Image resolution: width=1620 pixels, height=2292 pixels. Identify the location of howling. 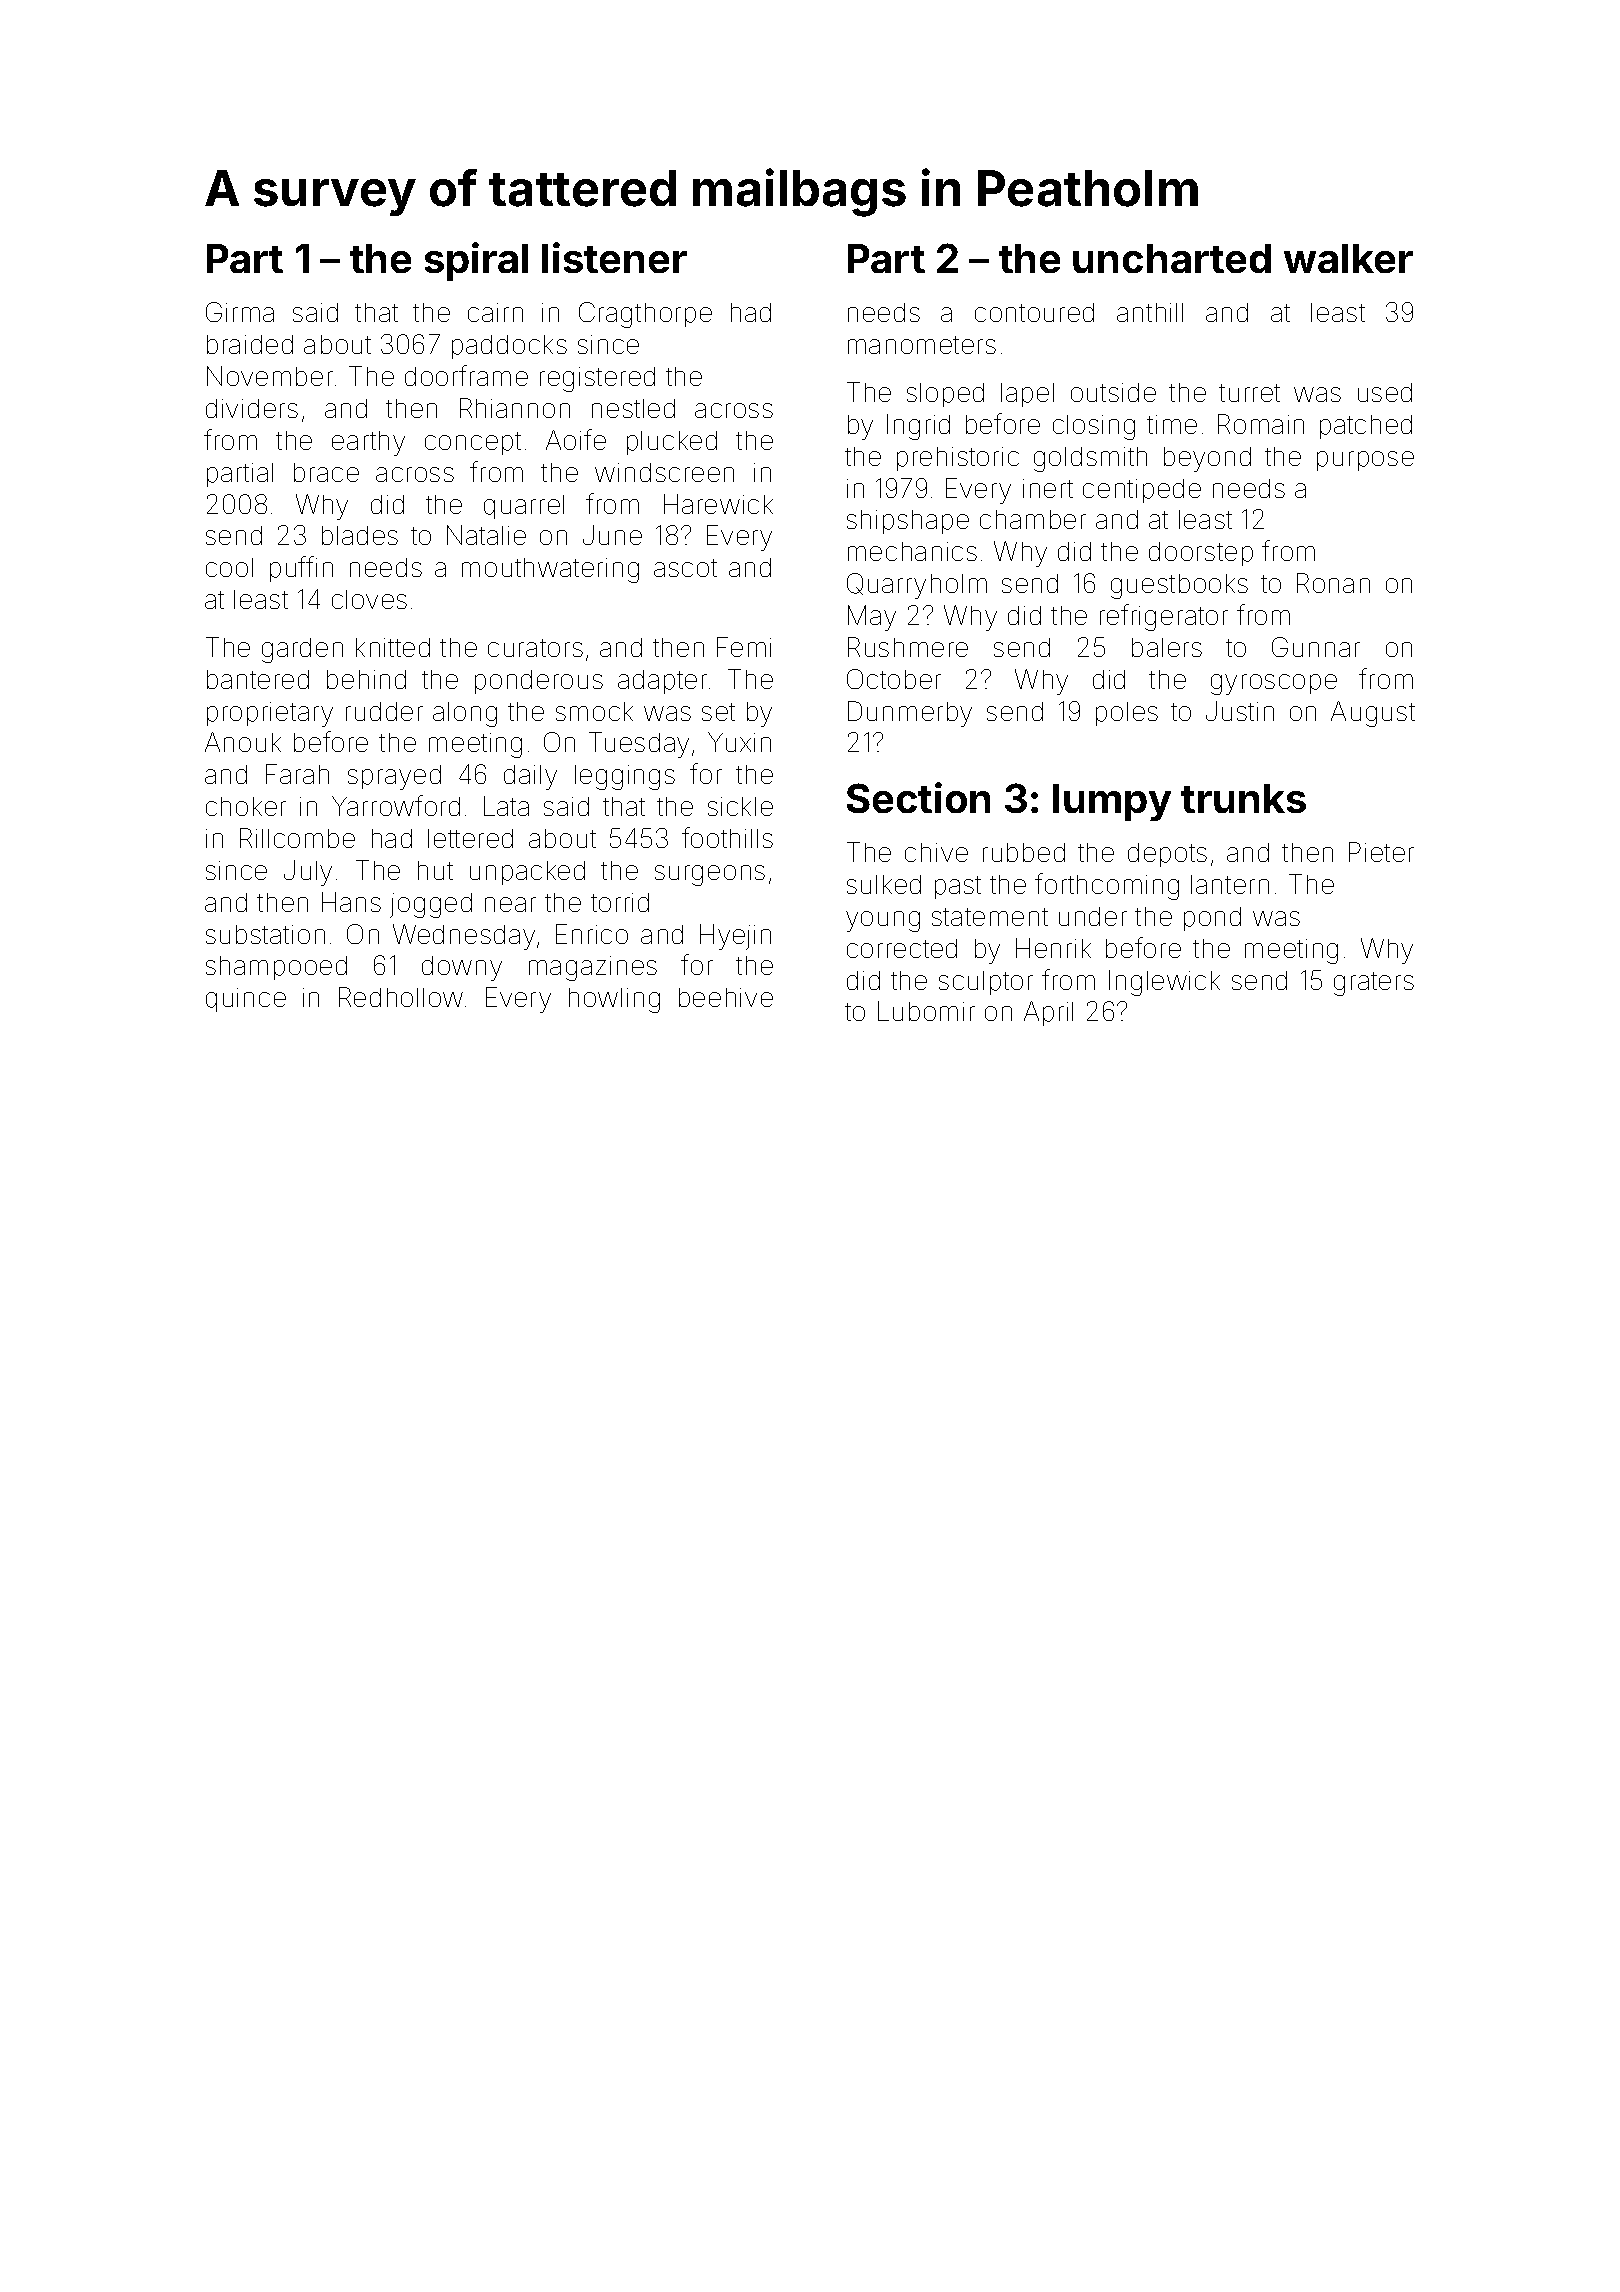
(614, 1000).
